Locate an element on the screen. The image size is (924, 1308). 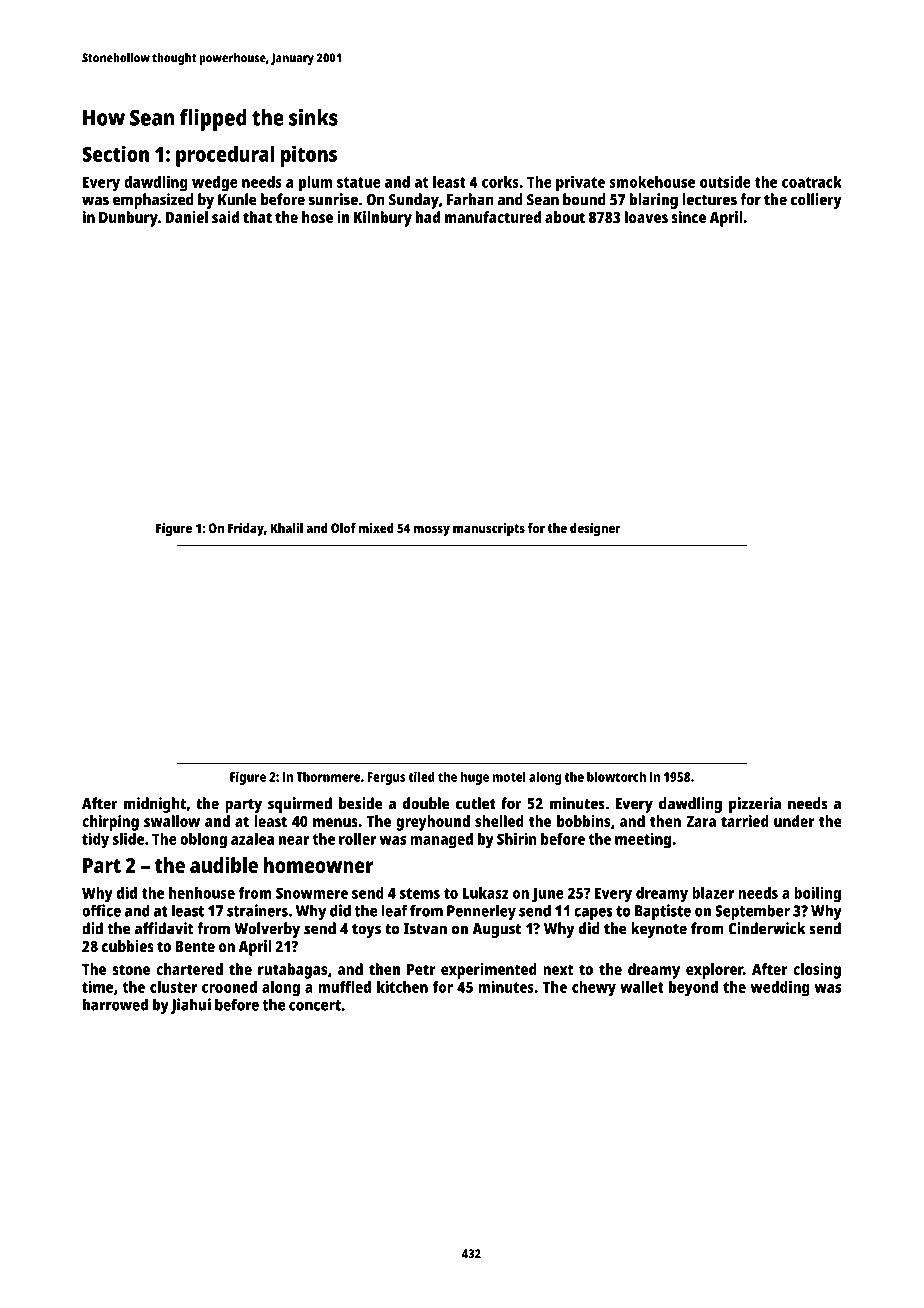
designer is located at coordinates (595, 529).
